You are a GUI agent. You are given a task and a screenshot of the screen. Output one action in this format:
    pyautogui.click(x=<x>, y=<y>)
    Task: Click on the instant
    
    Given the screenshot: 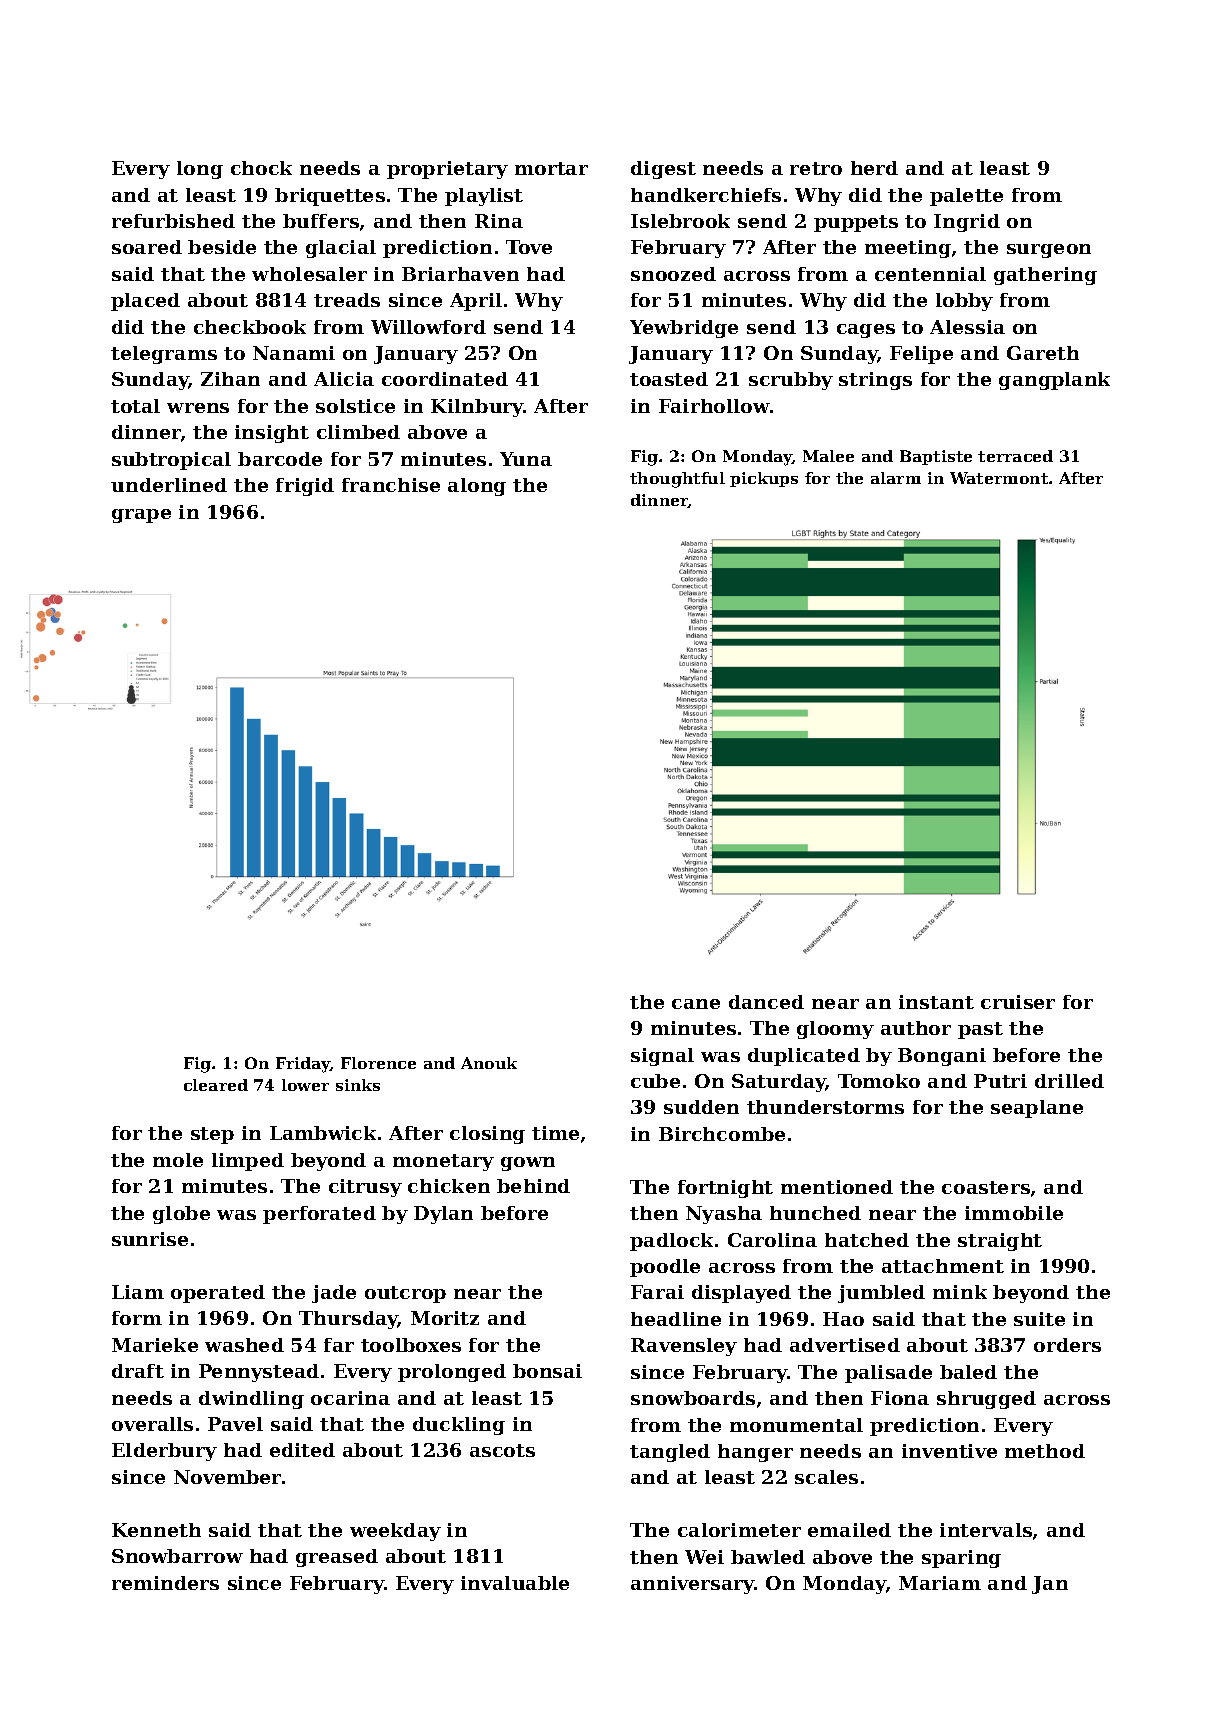 What is the action you would take?
    pyautogui.click(x=936, y=1002)
